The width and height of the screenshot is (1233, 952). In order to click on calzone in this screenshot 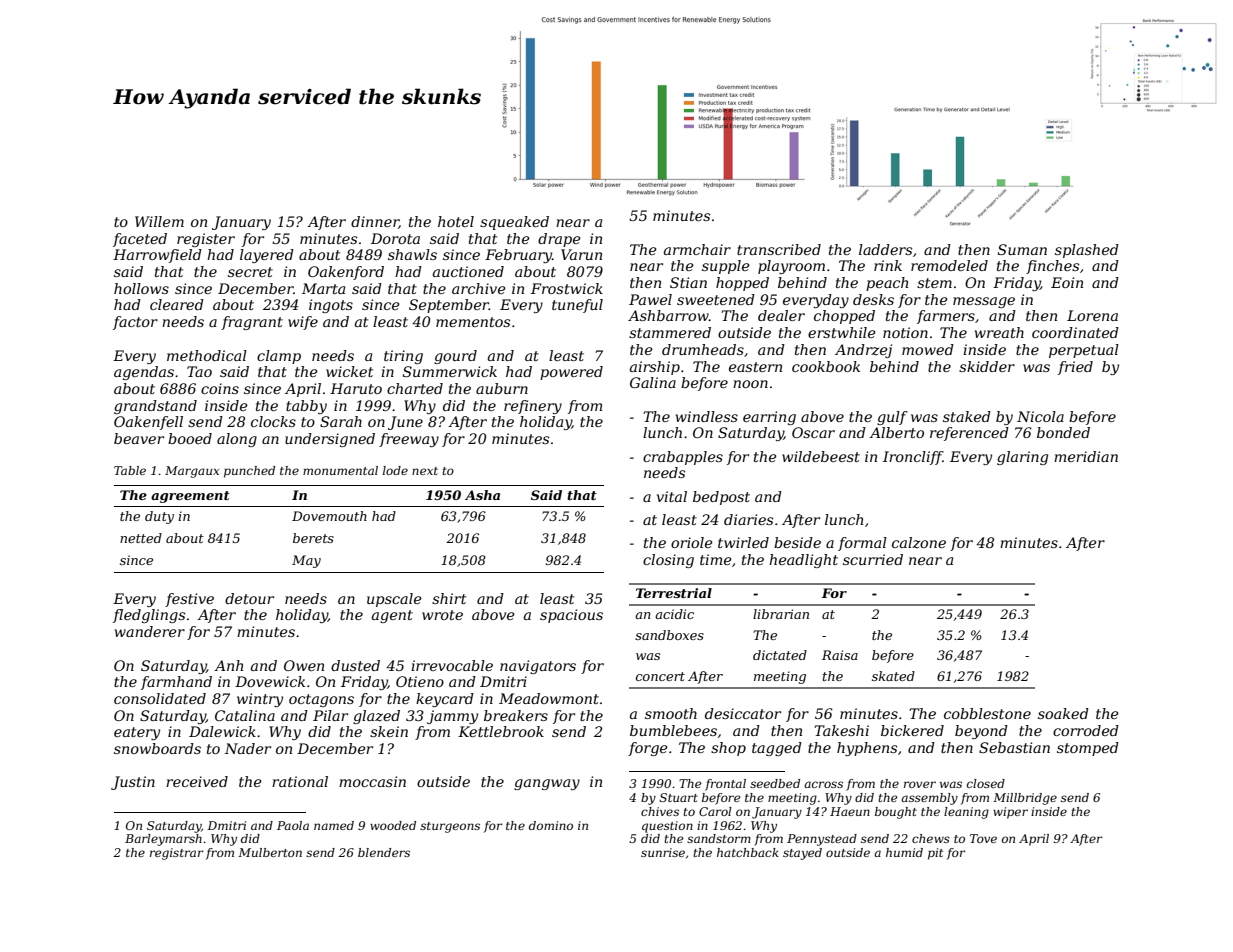, I will do `click(919, 543)`.
